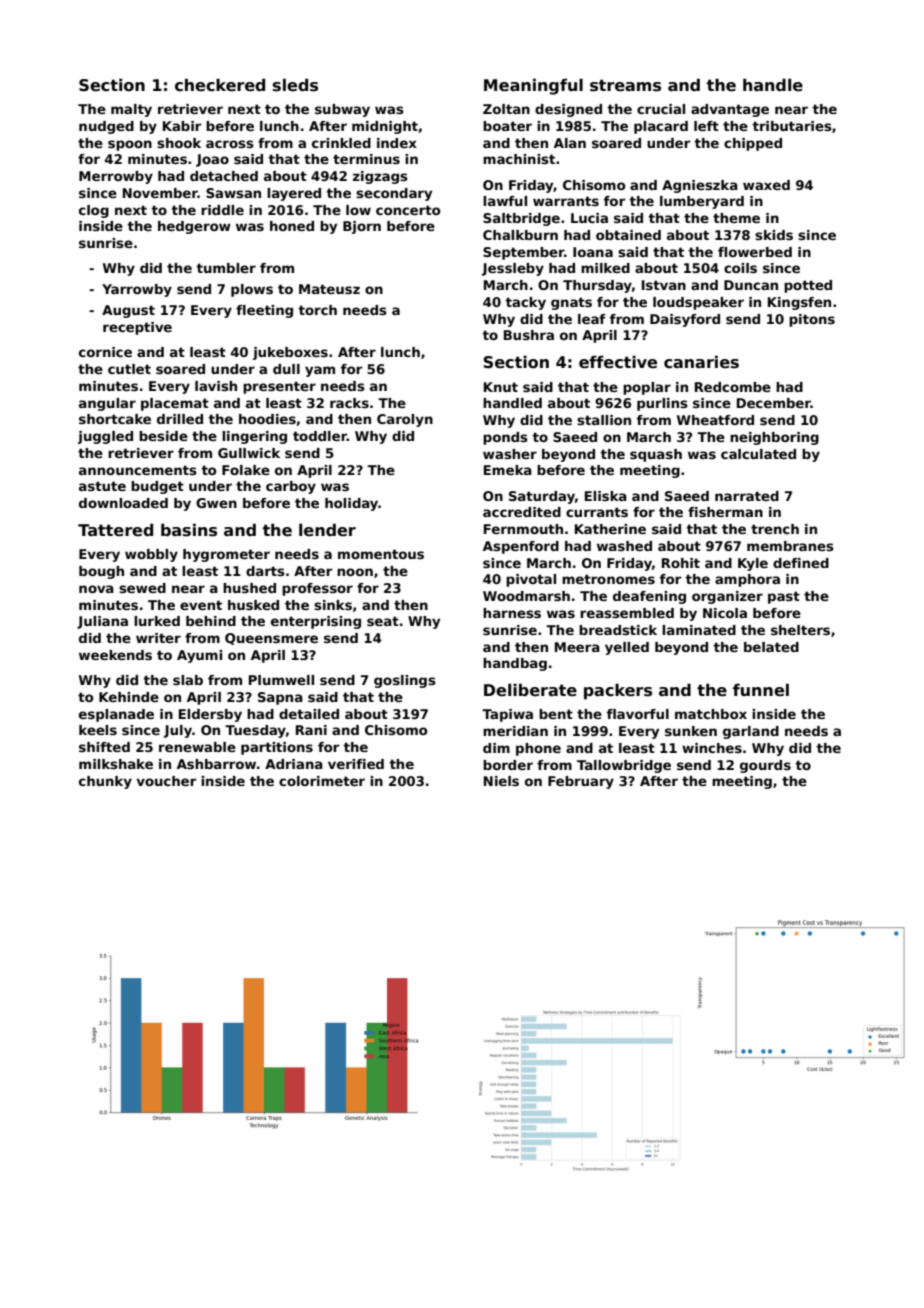  What do you see at coordinates (505, 438) in the screenshot?
I see `ponds` at bounding box center [505, 438].
